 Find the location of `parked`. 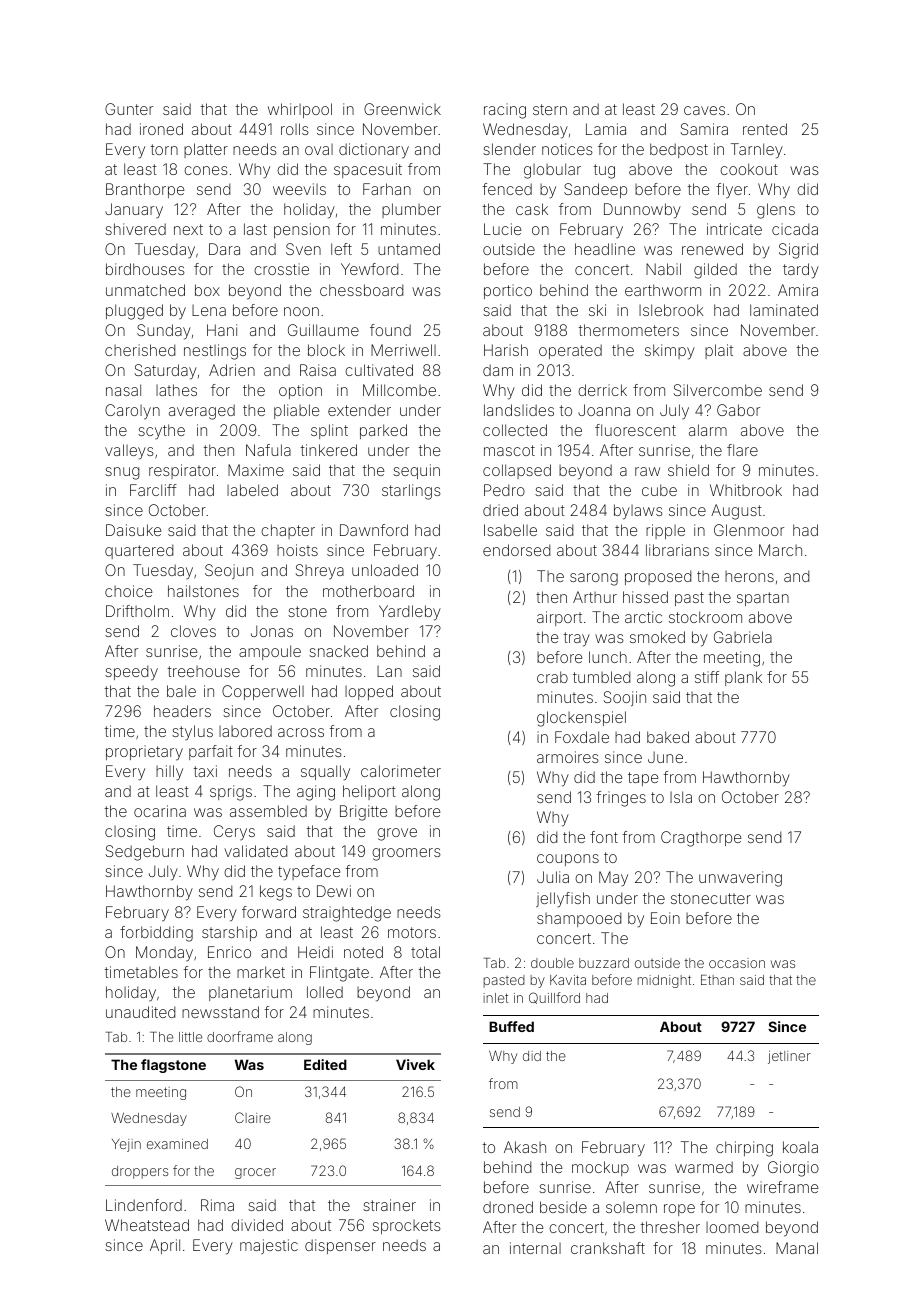

parked is located at coordinates (383, 431).
